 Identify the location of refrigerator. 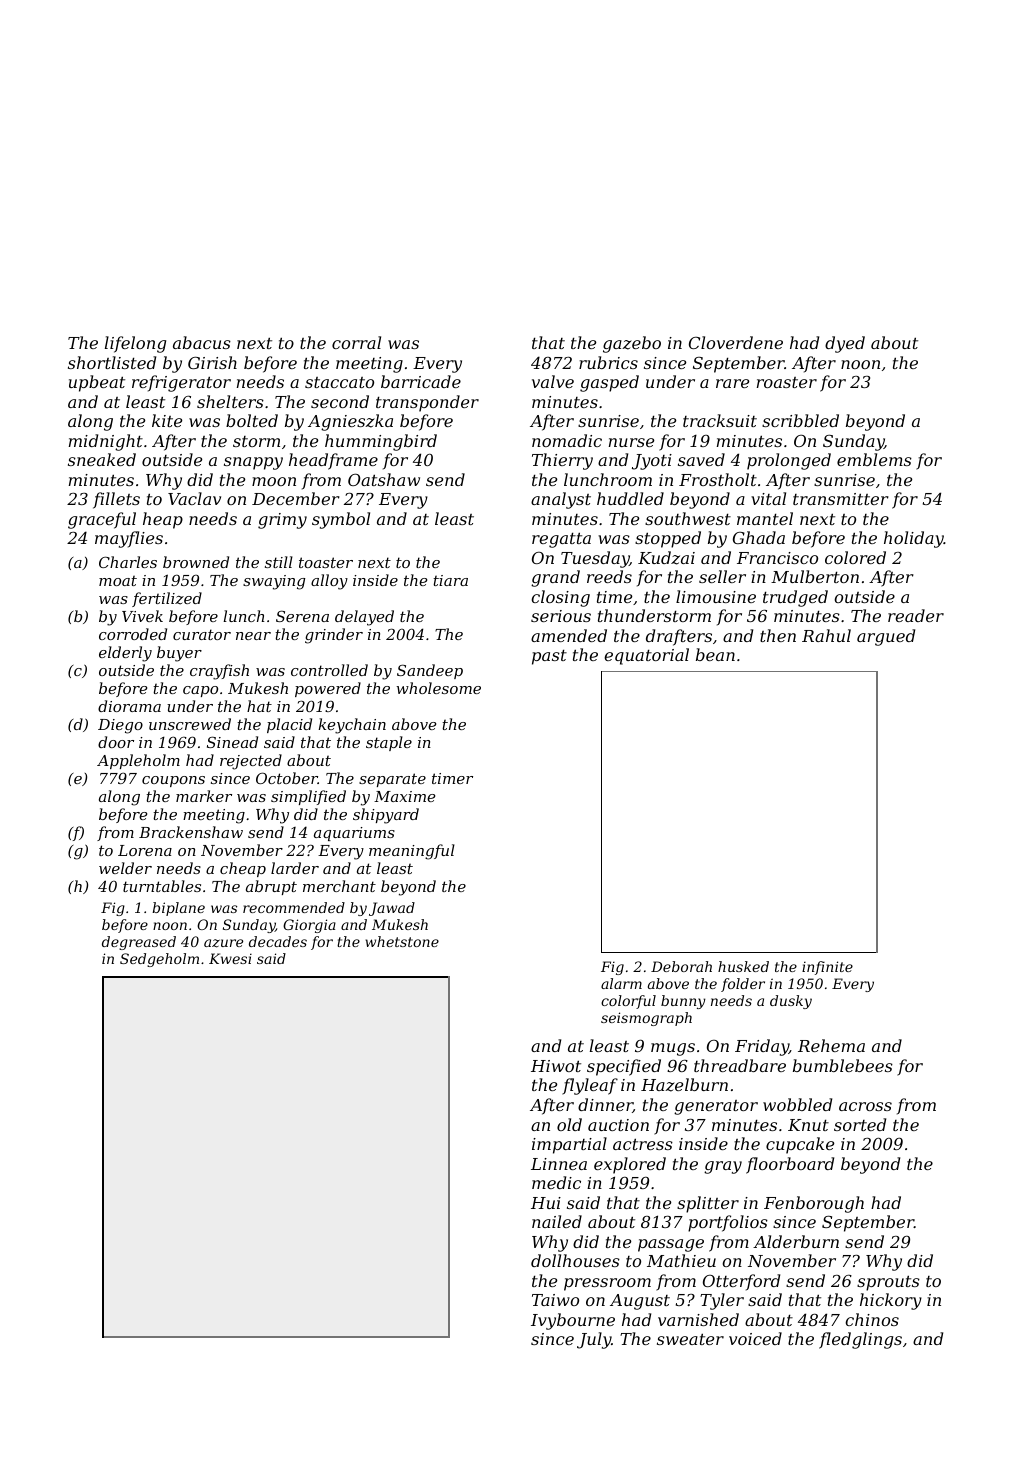
(181, 383).
